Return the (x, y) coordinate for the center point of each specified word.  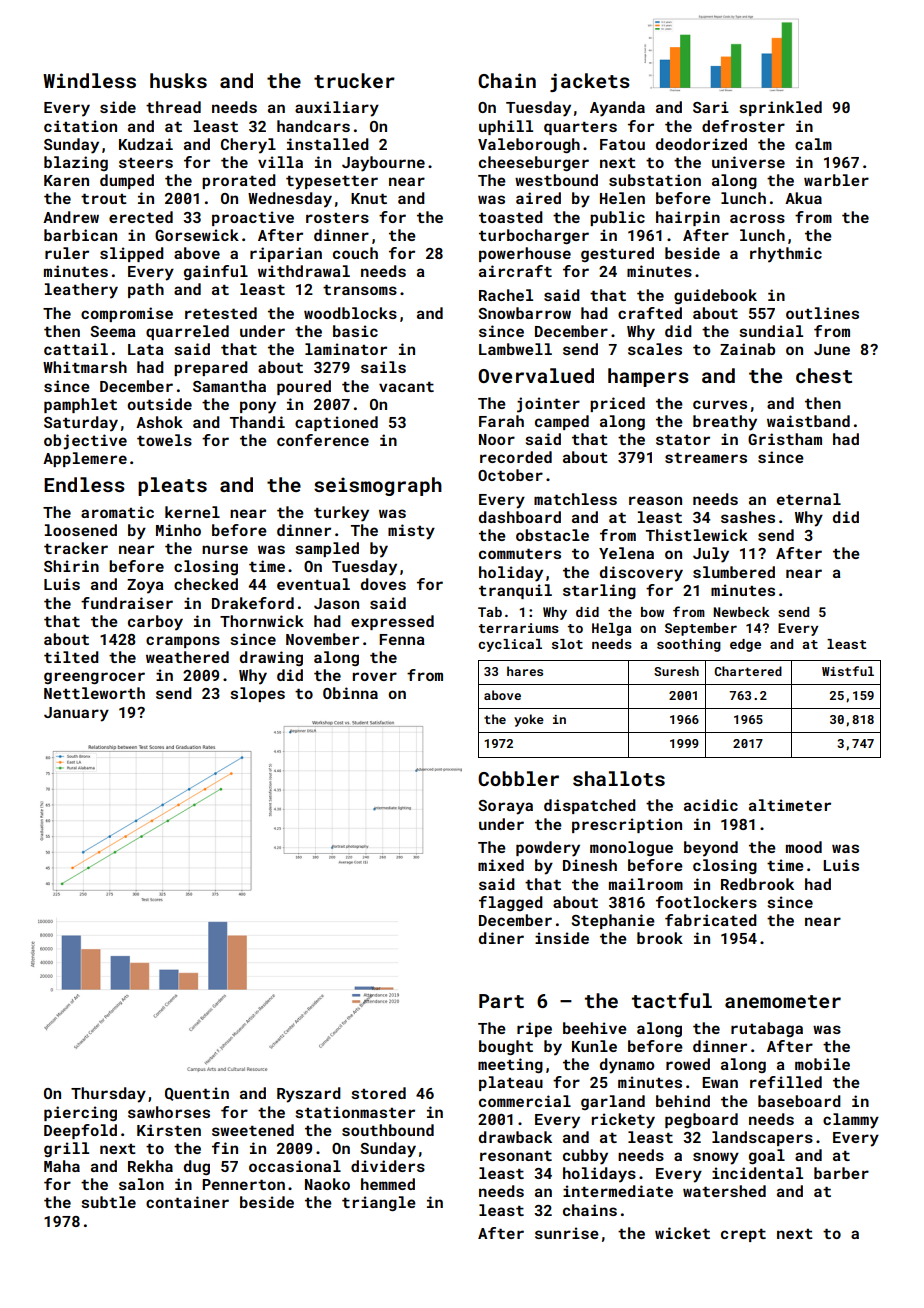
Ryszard (309, 1095)
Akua (803, 198)
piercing (80, 1113)
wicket (682, 1233)
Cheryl (248, 146)
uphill (506, 127)
